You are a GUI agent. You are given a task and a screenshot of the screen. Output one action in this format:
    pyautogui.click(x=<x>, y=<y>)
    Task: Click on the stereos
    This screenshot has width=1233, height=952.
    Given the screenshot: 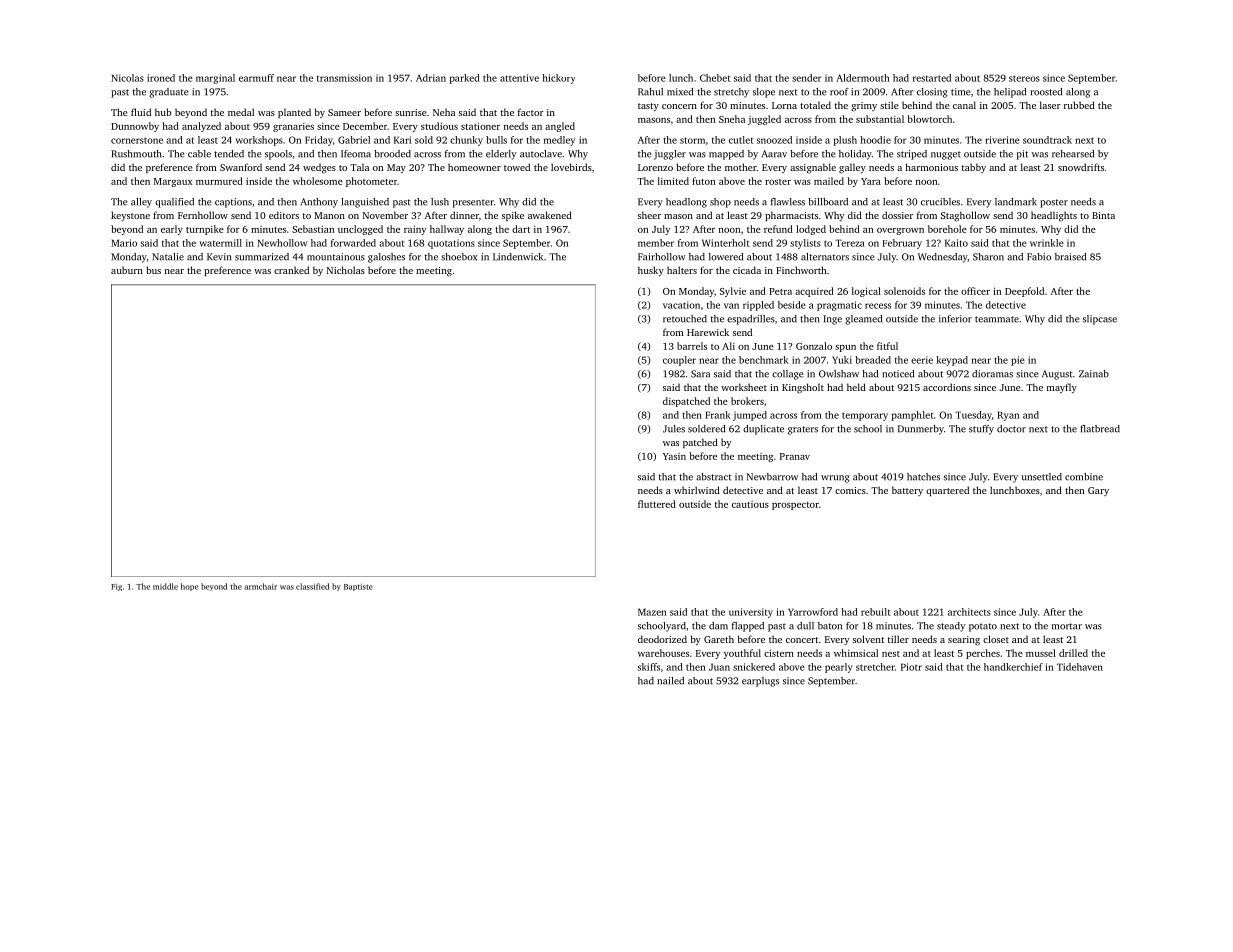 What is the action you would take?
    pyautogui.click(x=1024, y=78)
